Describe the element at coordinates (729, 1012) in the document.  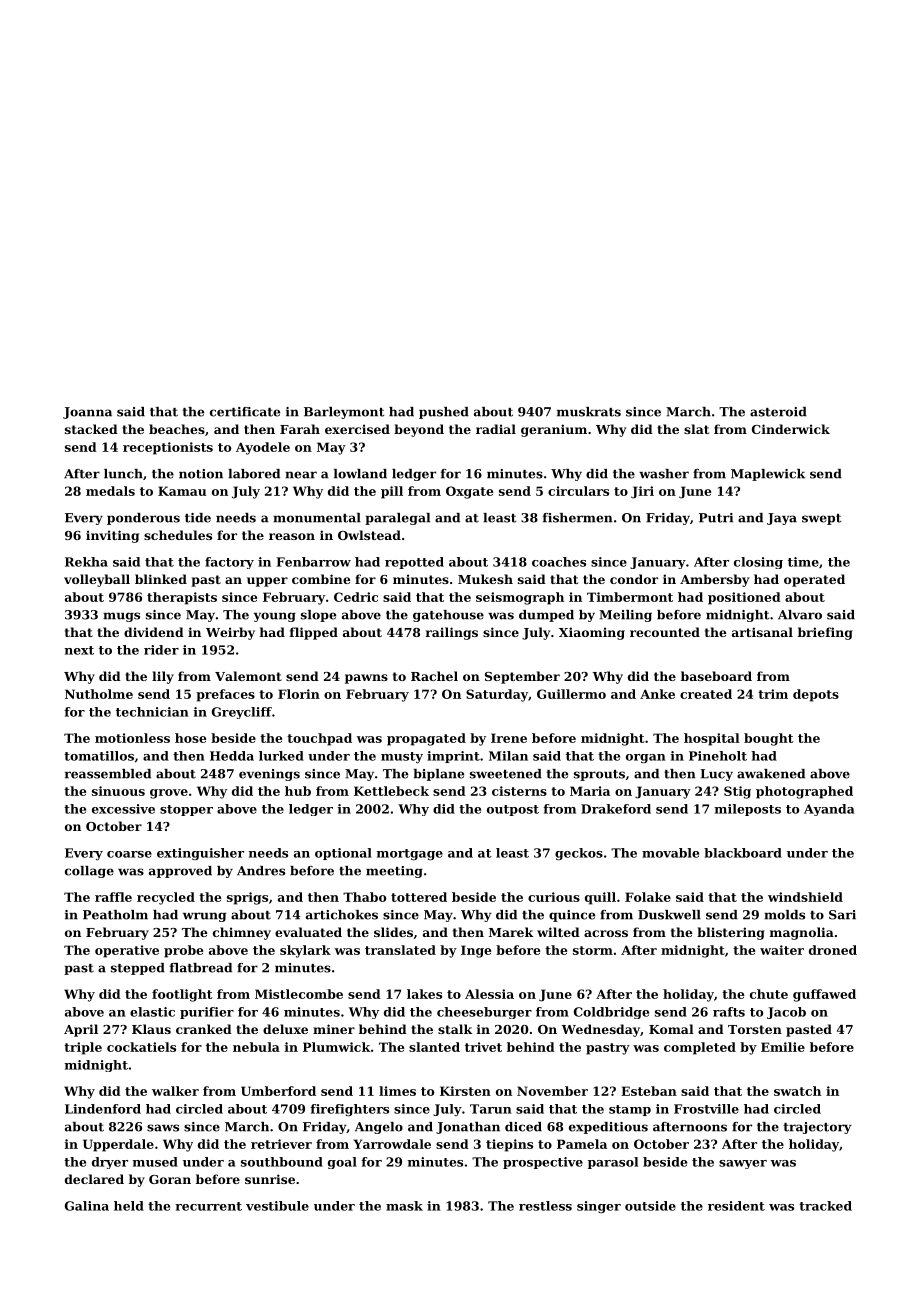
I see `rafts` at that location.
